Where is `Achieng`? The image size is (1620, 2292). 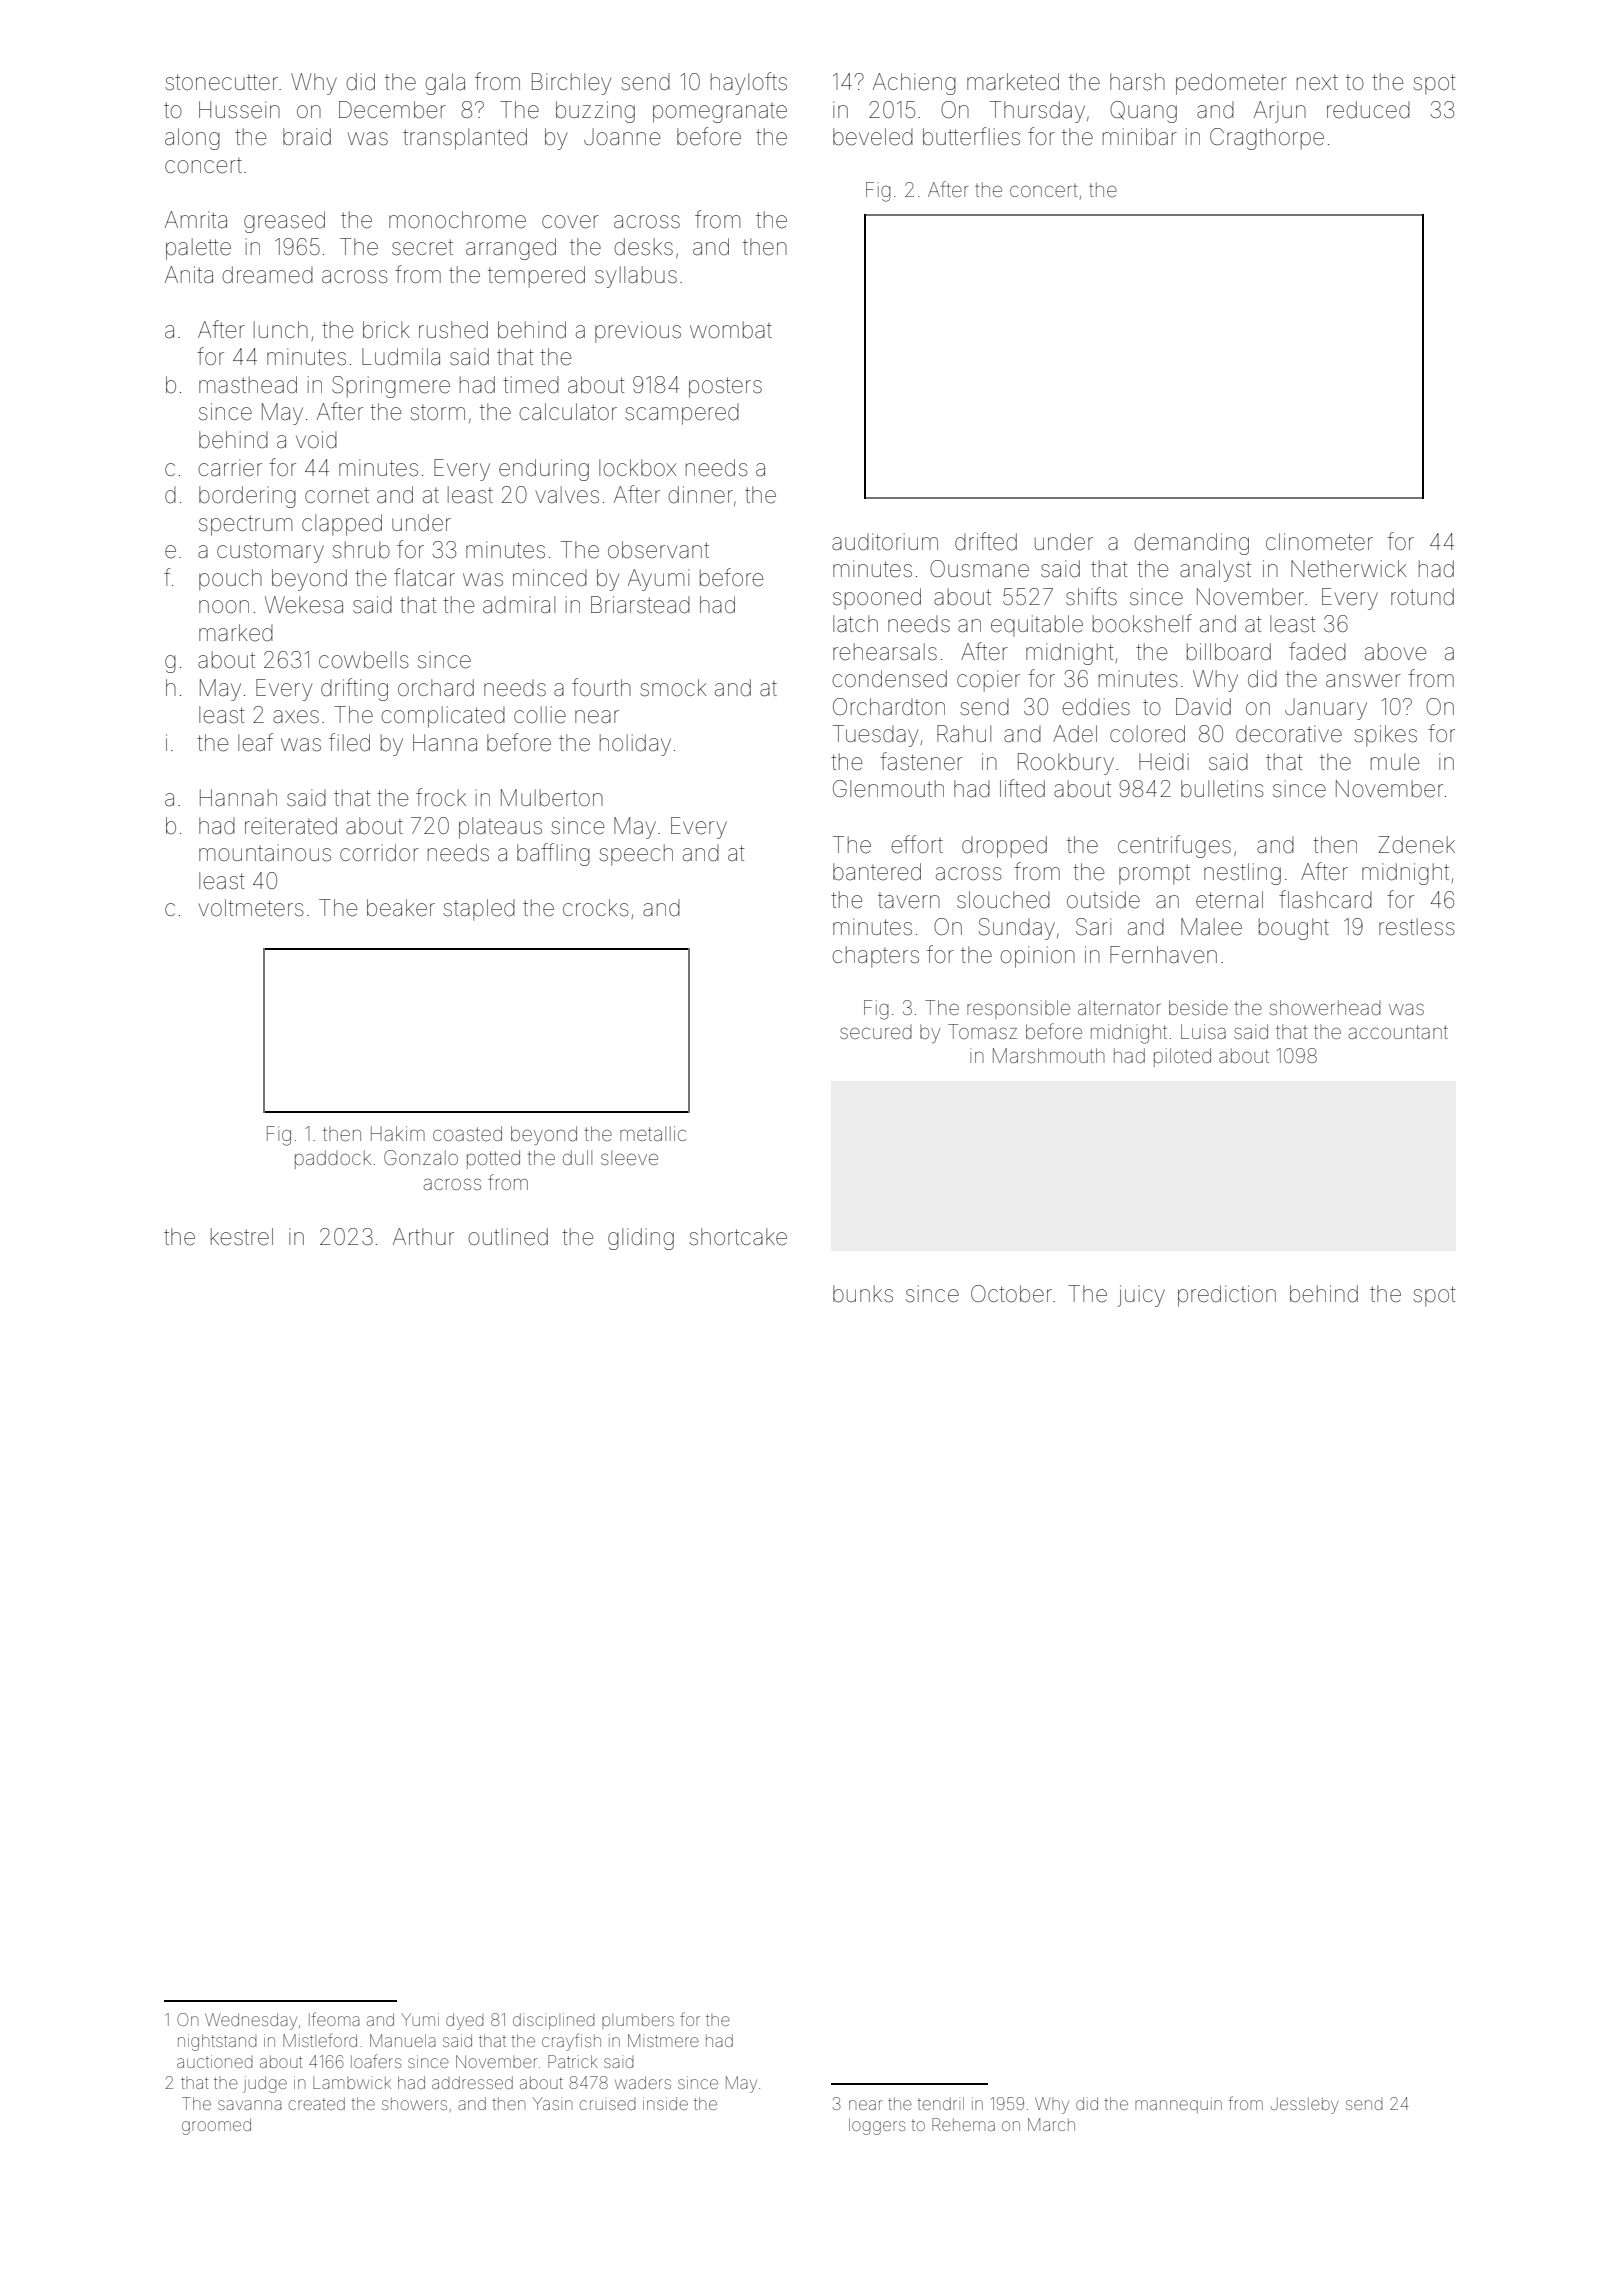 Achieng is located at coordinates (914, 84).
